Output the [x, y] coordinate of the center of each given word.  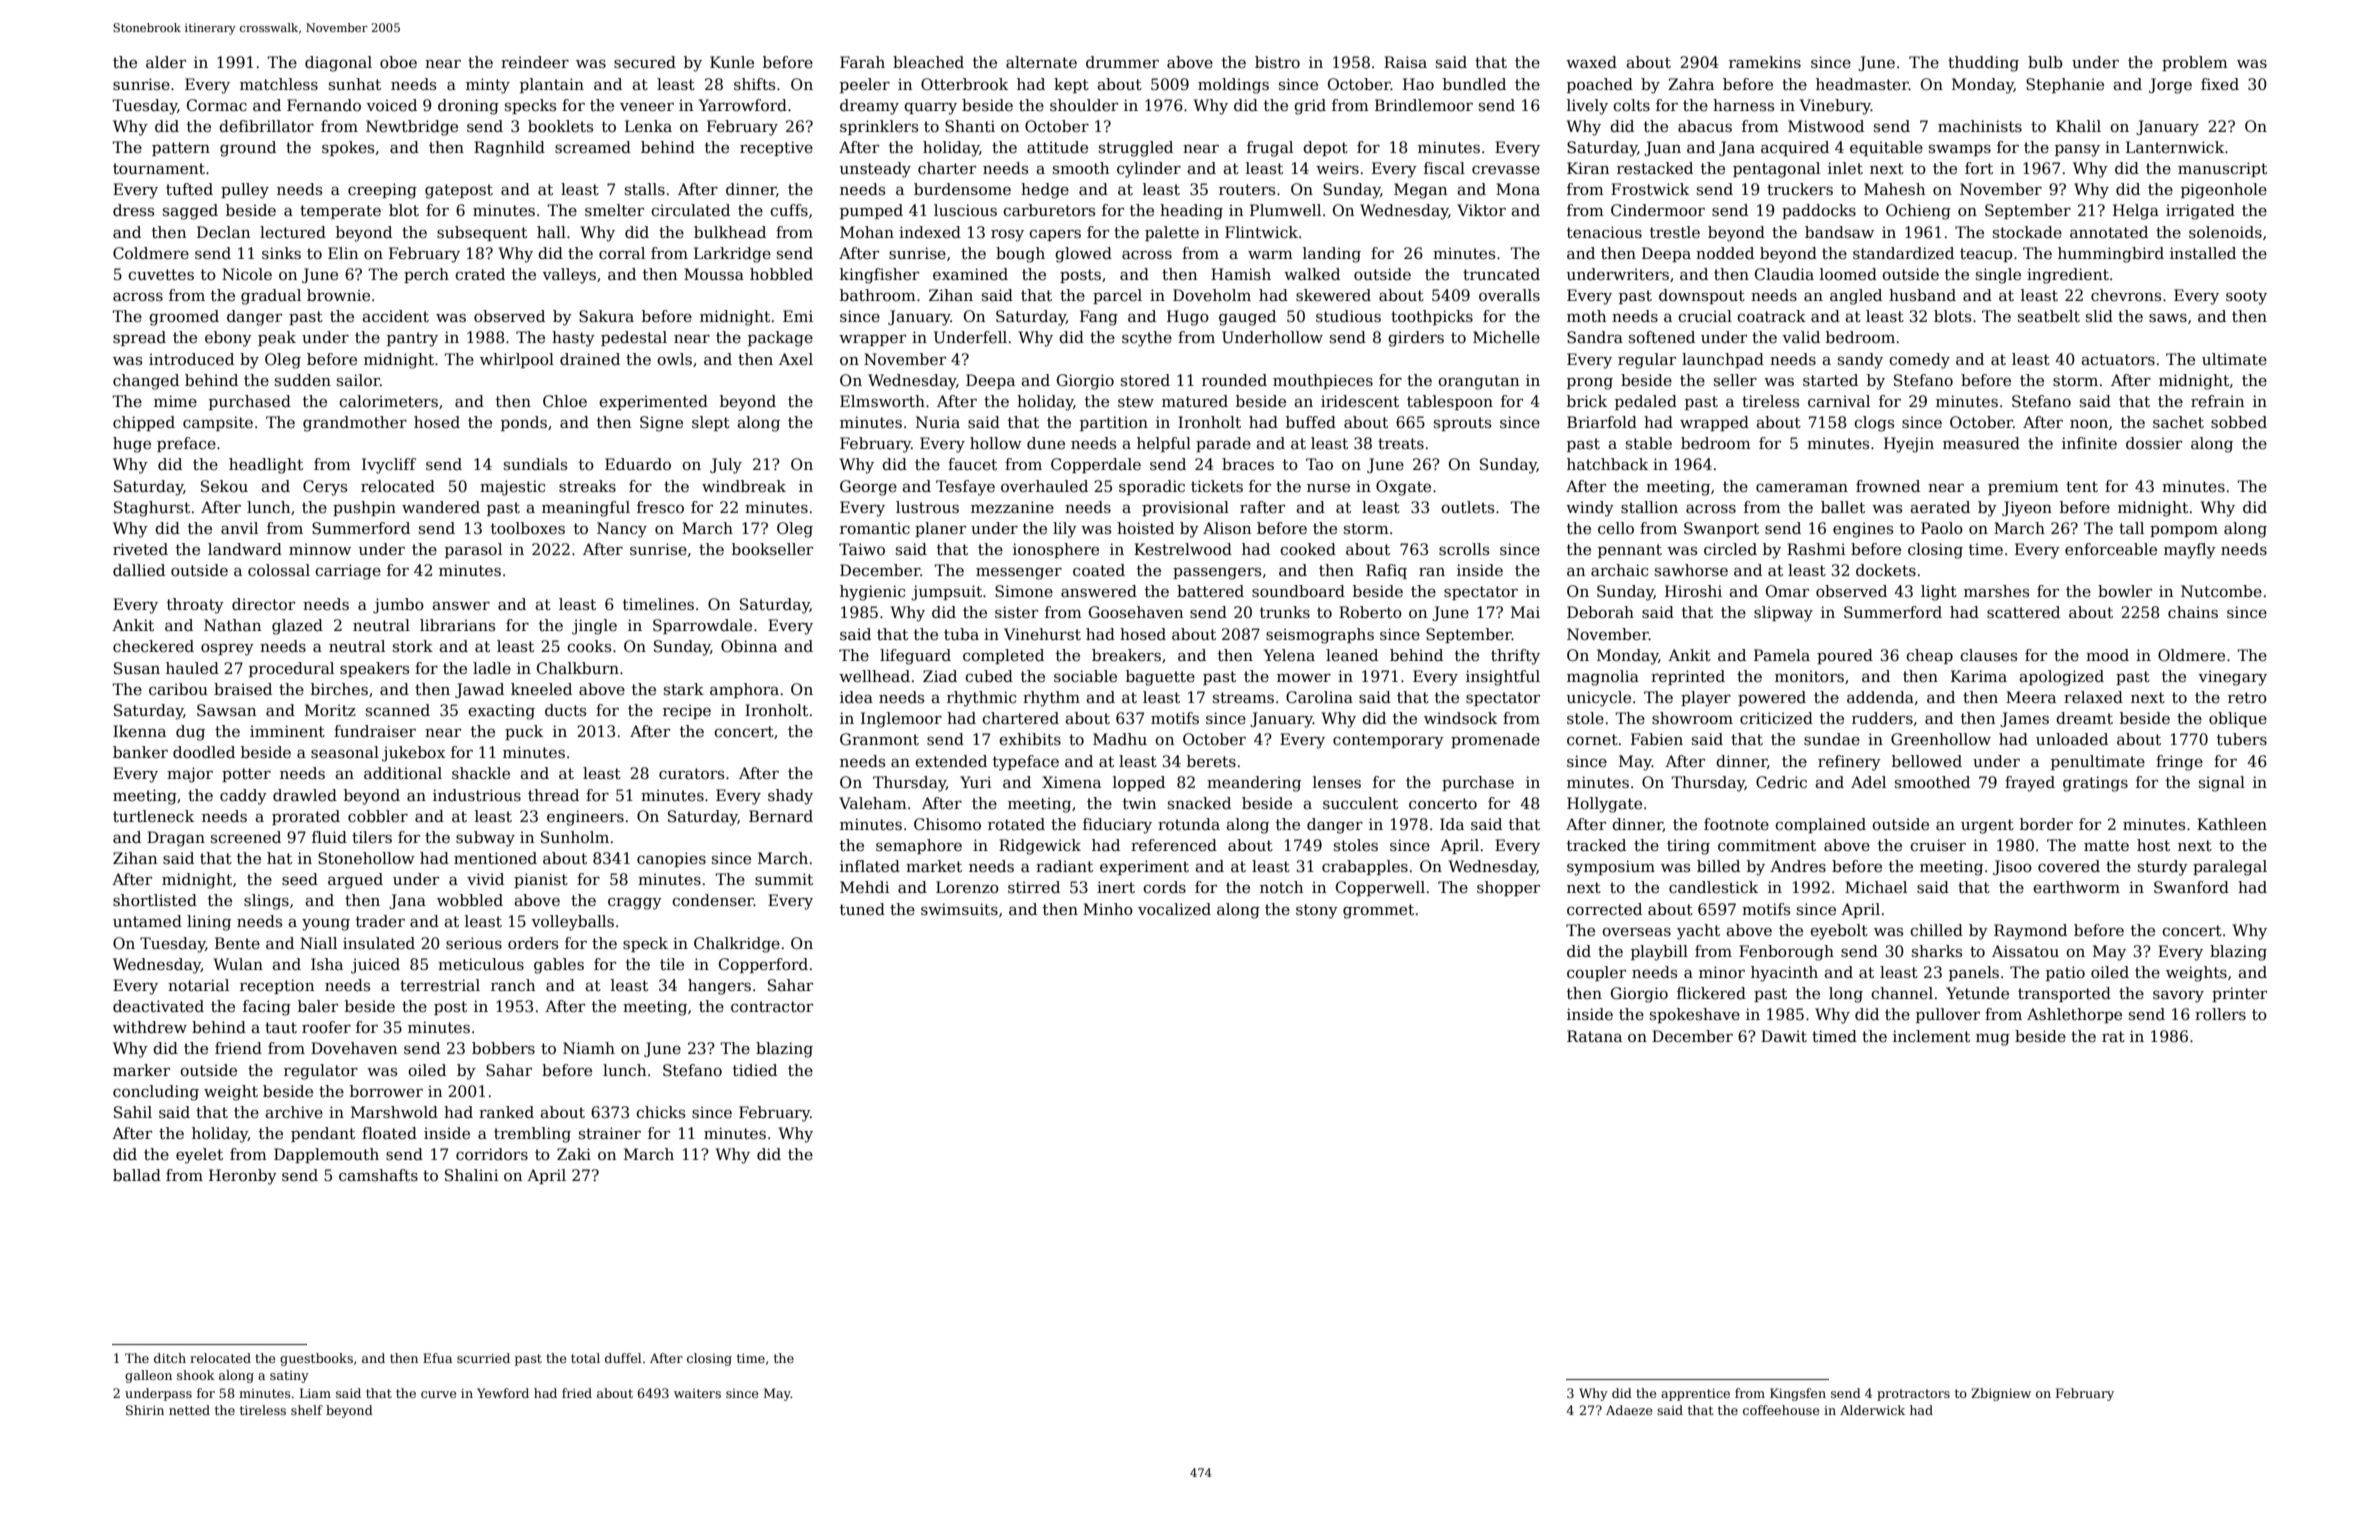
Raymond [2030, 932]
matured [1195, 401]
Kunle [732, 62]
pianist [541, 880]
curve [438, 1394]
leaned [1352, 655]
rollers [2220, 1014]
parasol [473, 550]
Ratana [1594, 1036]
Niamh [589, 1048]
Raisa [1405, 62]
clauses [1988, 655]
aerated [1940, 507]
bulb [2045, 62]
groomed [184, 318]
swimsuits [959, 909]
